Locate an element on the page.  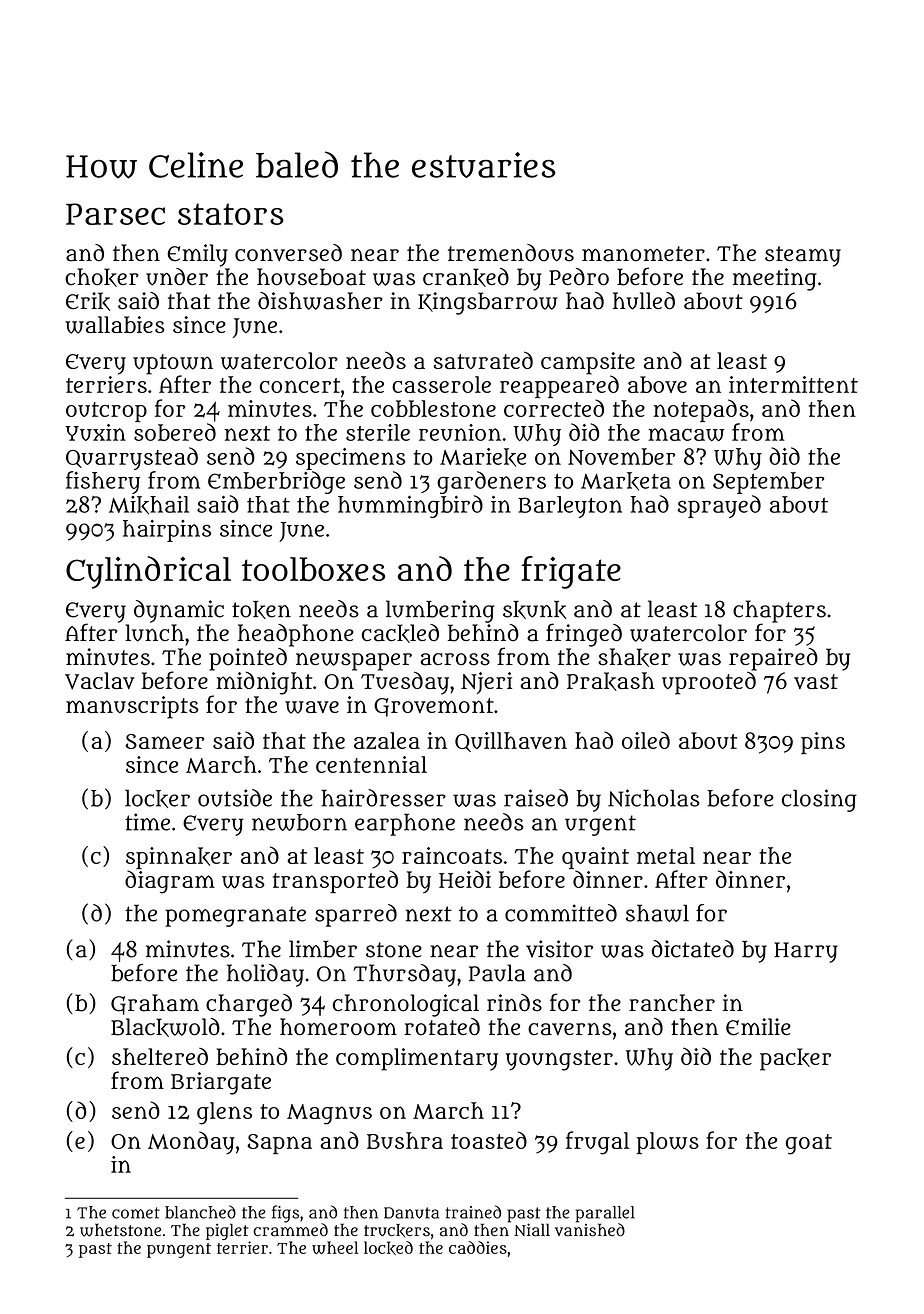
vast is located at coordinates (816, 681).
